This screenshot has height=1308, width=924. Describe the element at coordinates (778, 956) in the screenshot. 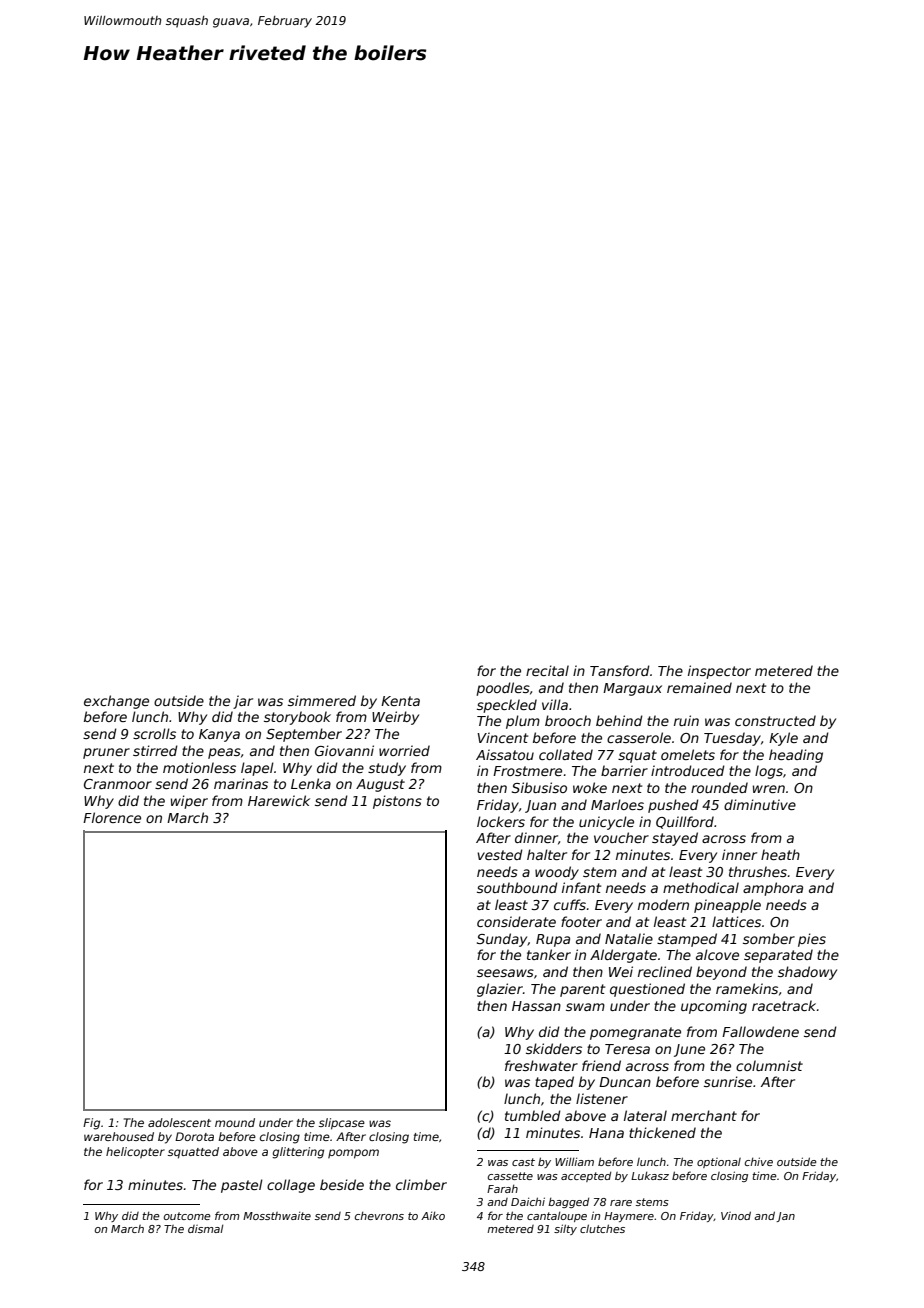

I see `separated` at that location.
